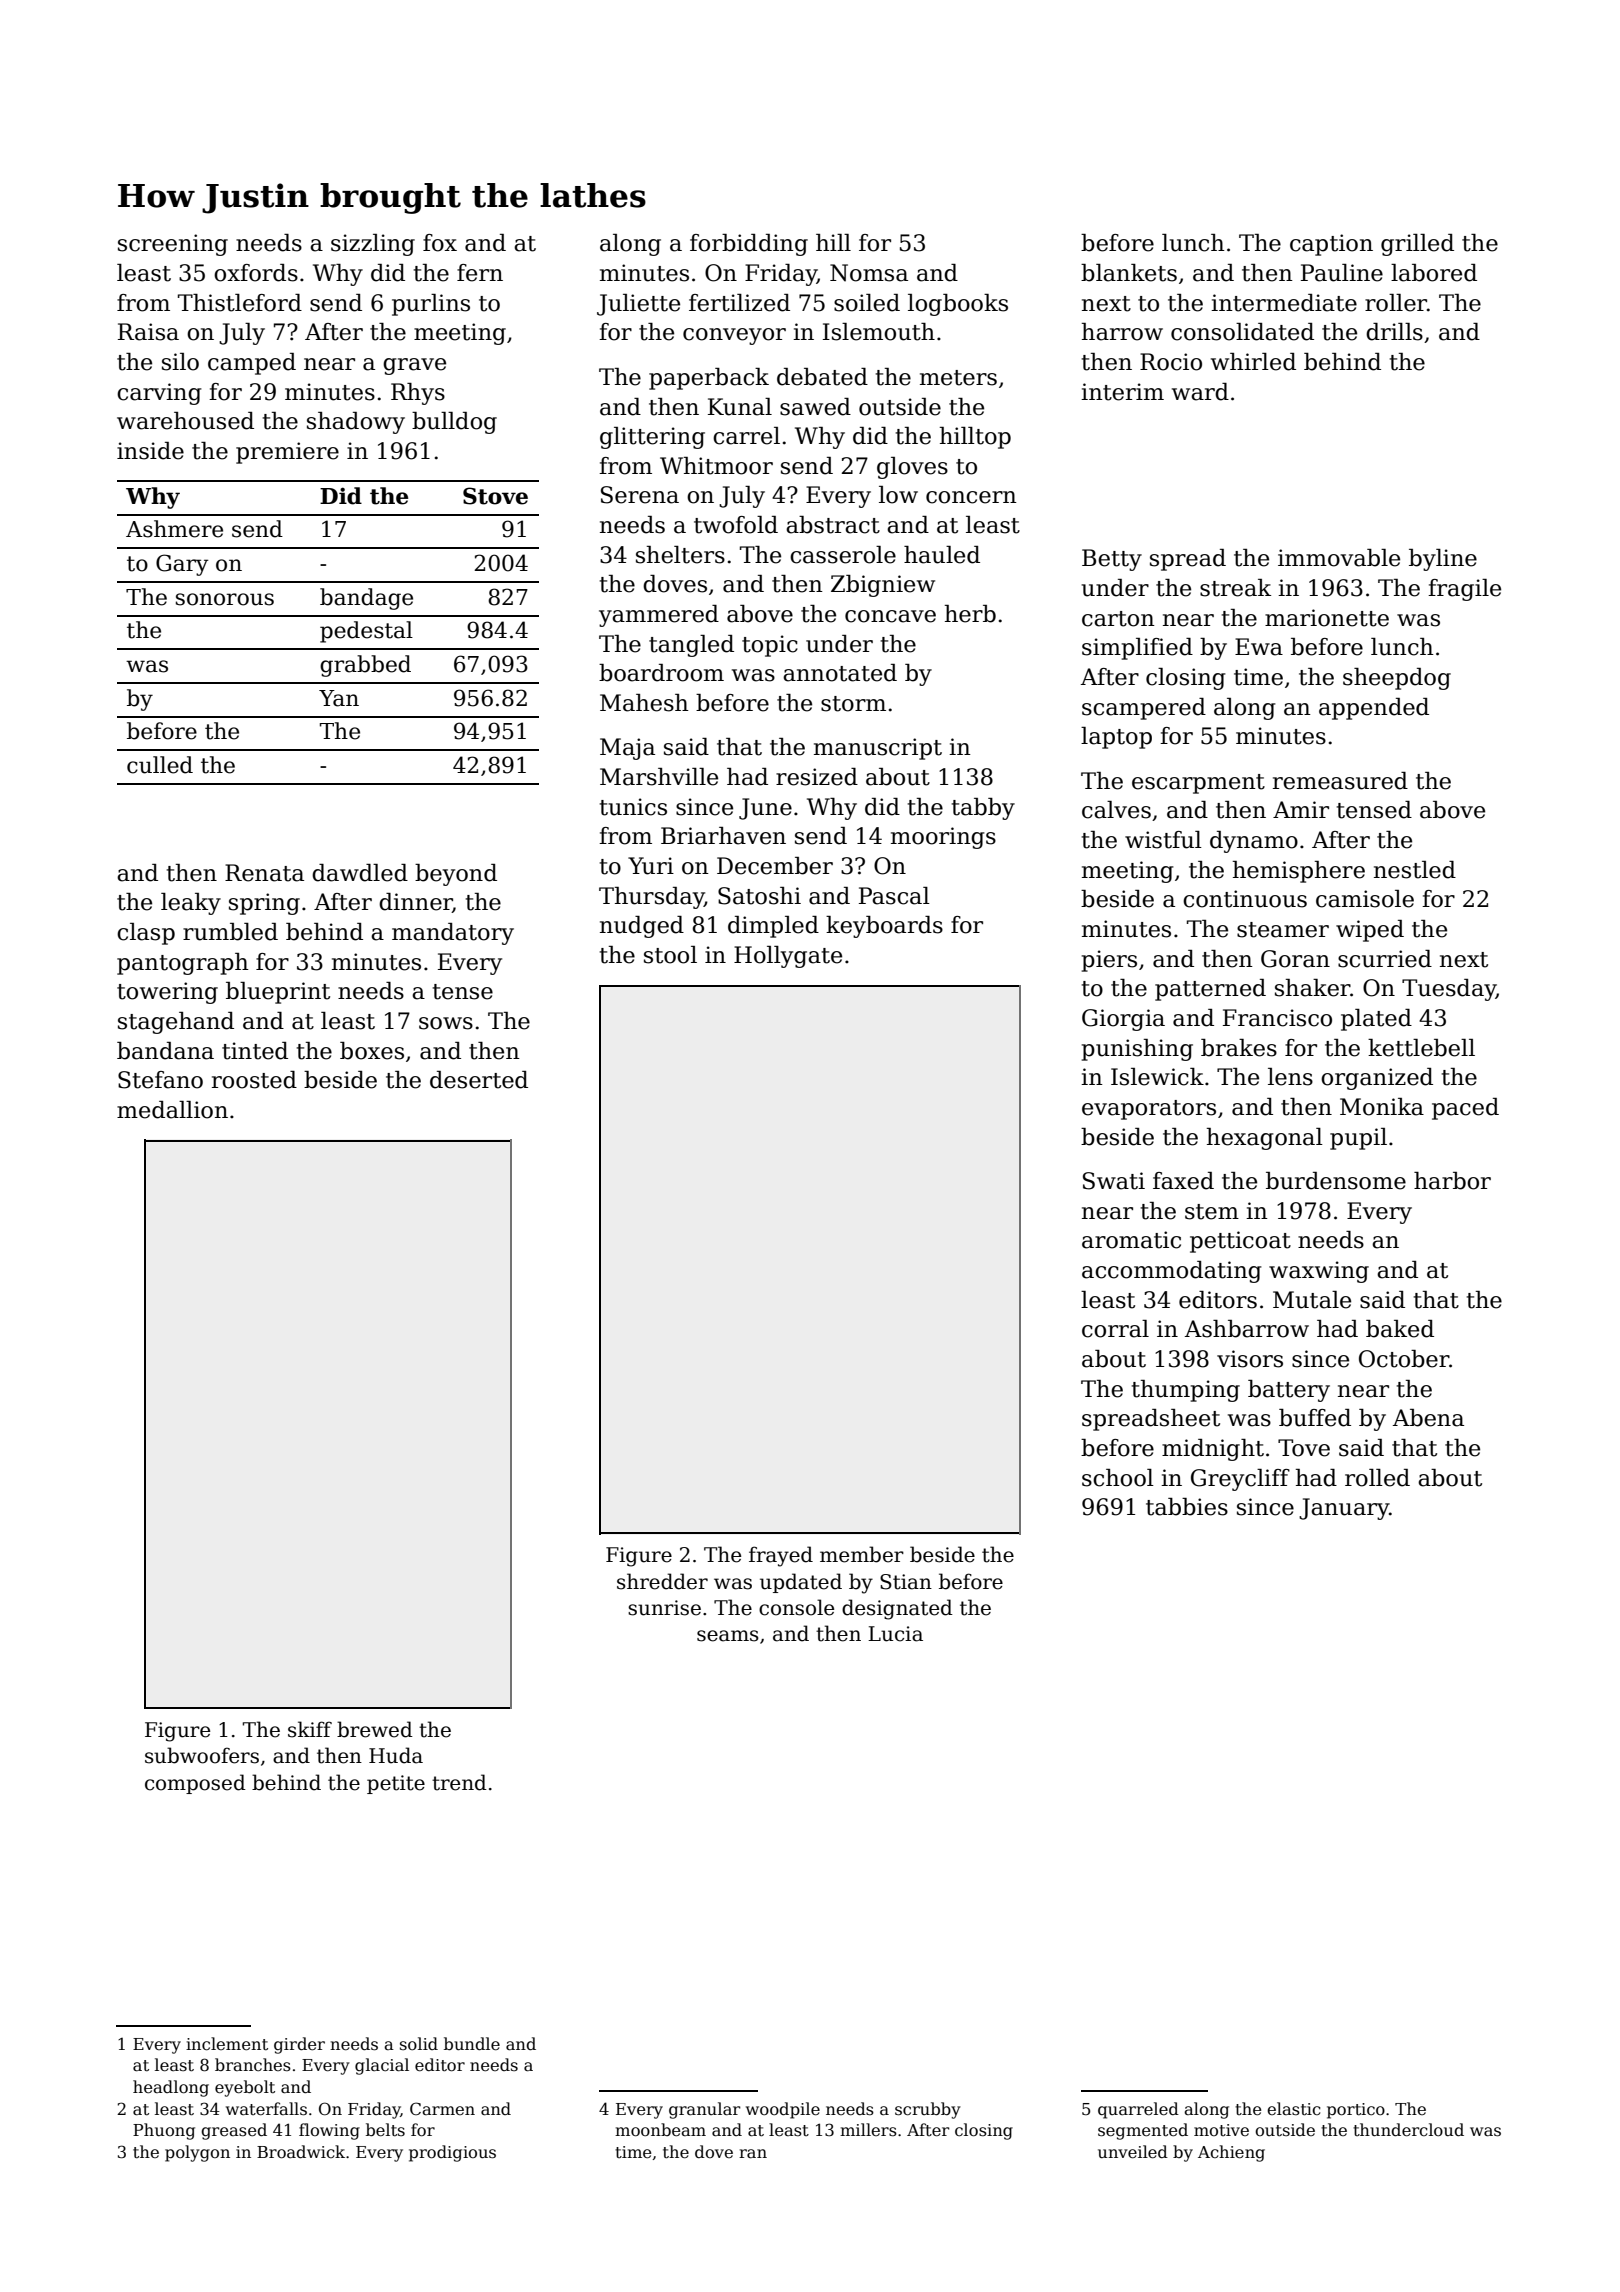 Image resolution: width=1620 pixels, height=2292 pixels. I want to click on portico, so click(1356, 2111).
